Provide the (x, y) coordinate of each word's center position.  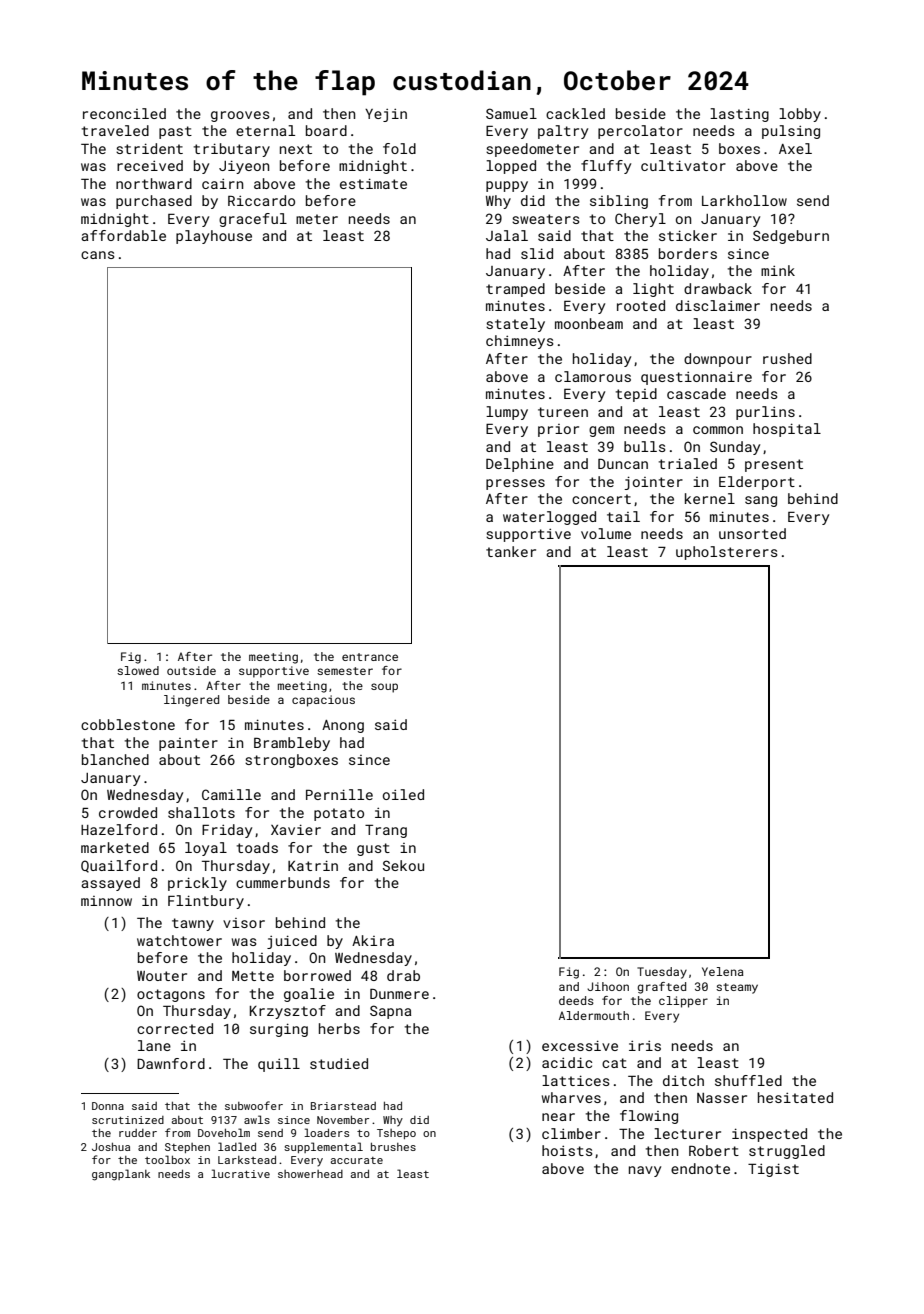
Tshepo (396, 1134)
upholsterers (727, 553)
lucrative (240, 1173)
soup (384, 688)
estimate (373, 183)
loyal (206, 849)
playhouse (214, 237)
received (150, 165)
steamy (737, 988)
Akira (373, 940)
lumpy (507, 413)
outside (191, 670)
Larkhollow (744, 200)
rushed (787, 358)
